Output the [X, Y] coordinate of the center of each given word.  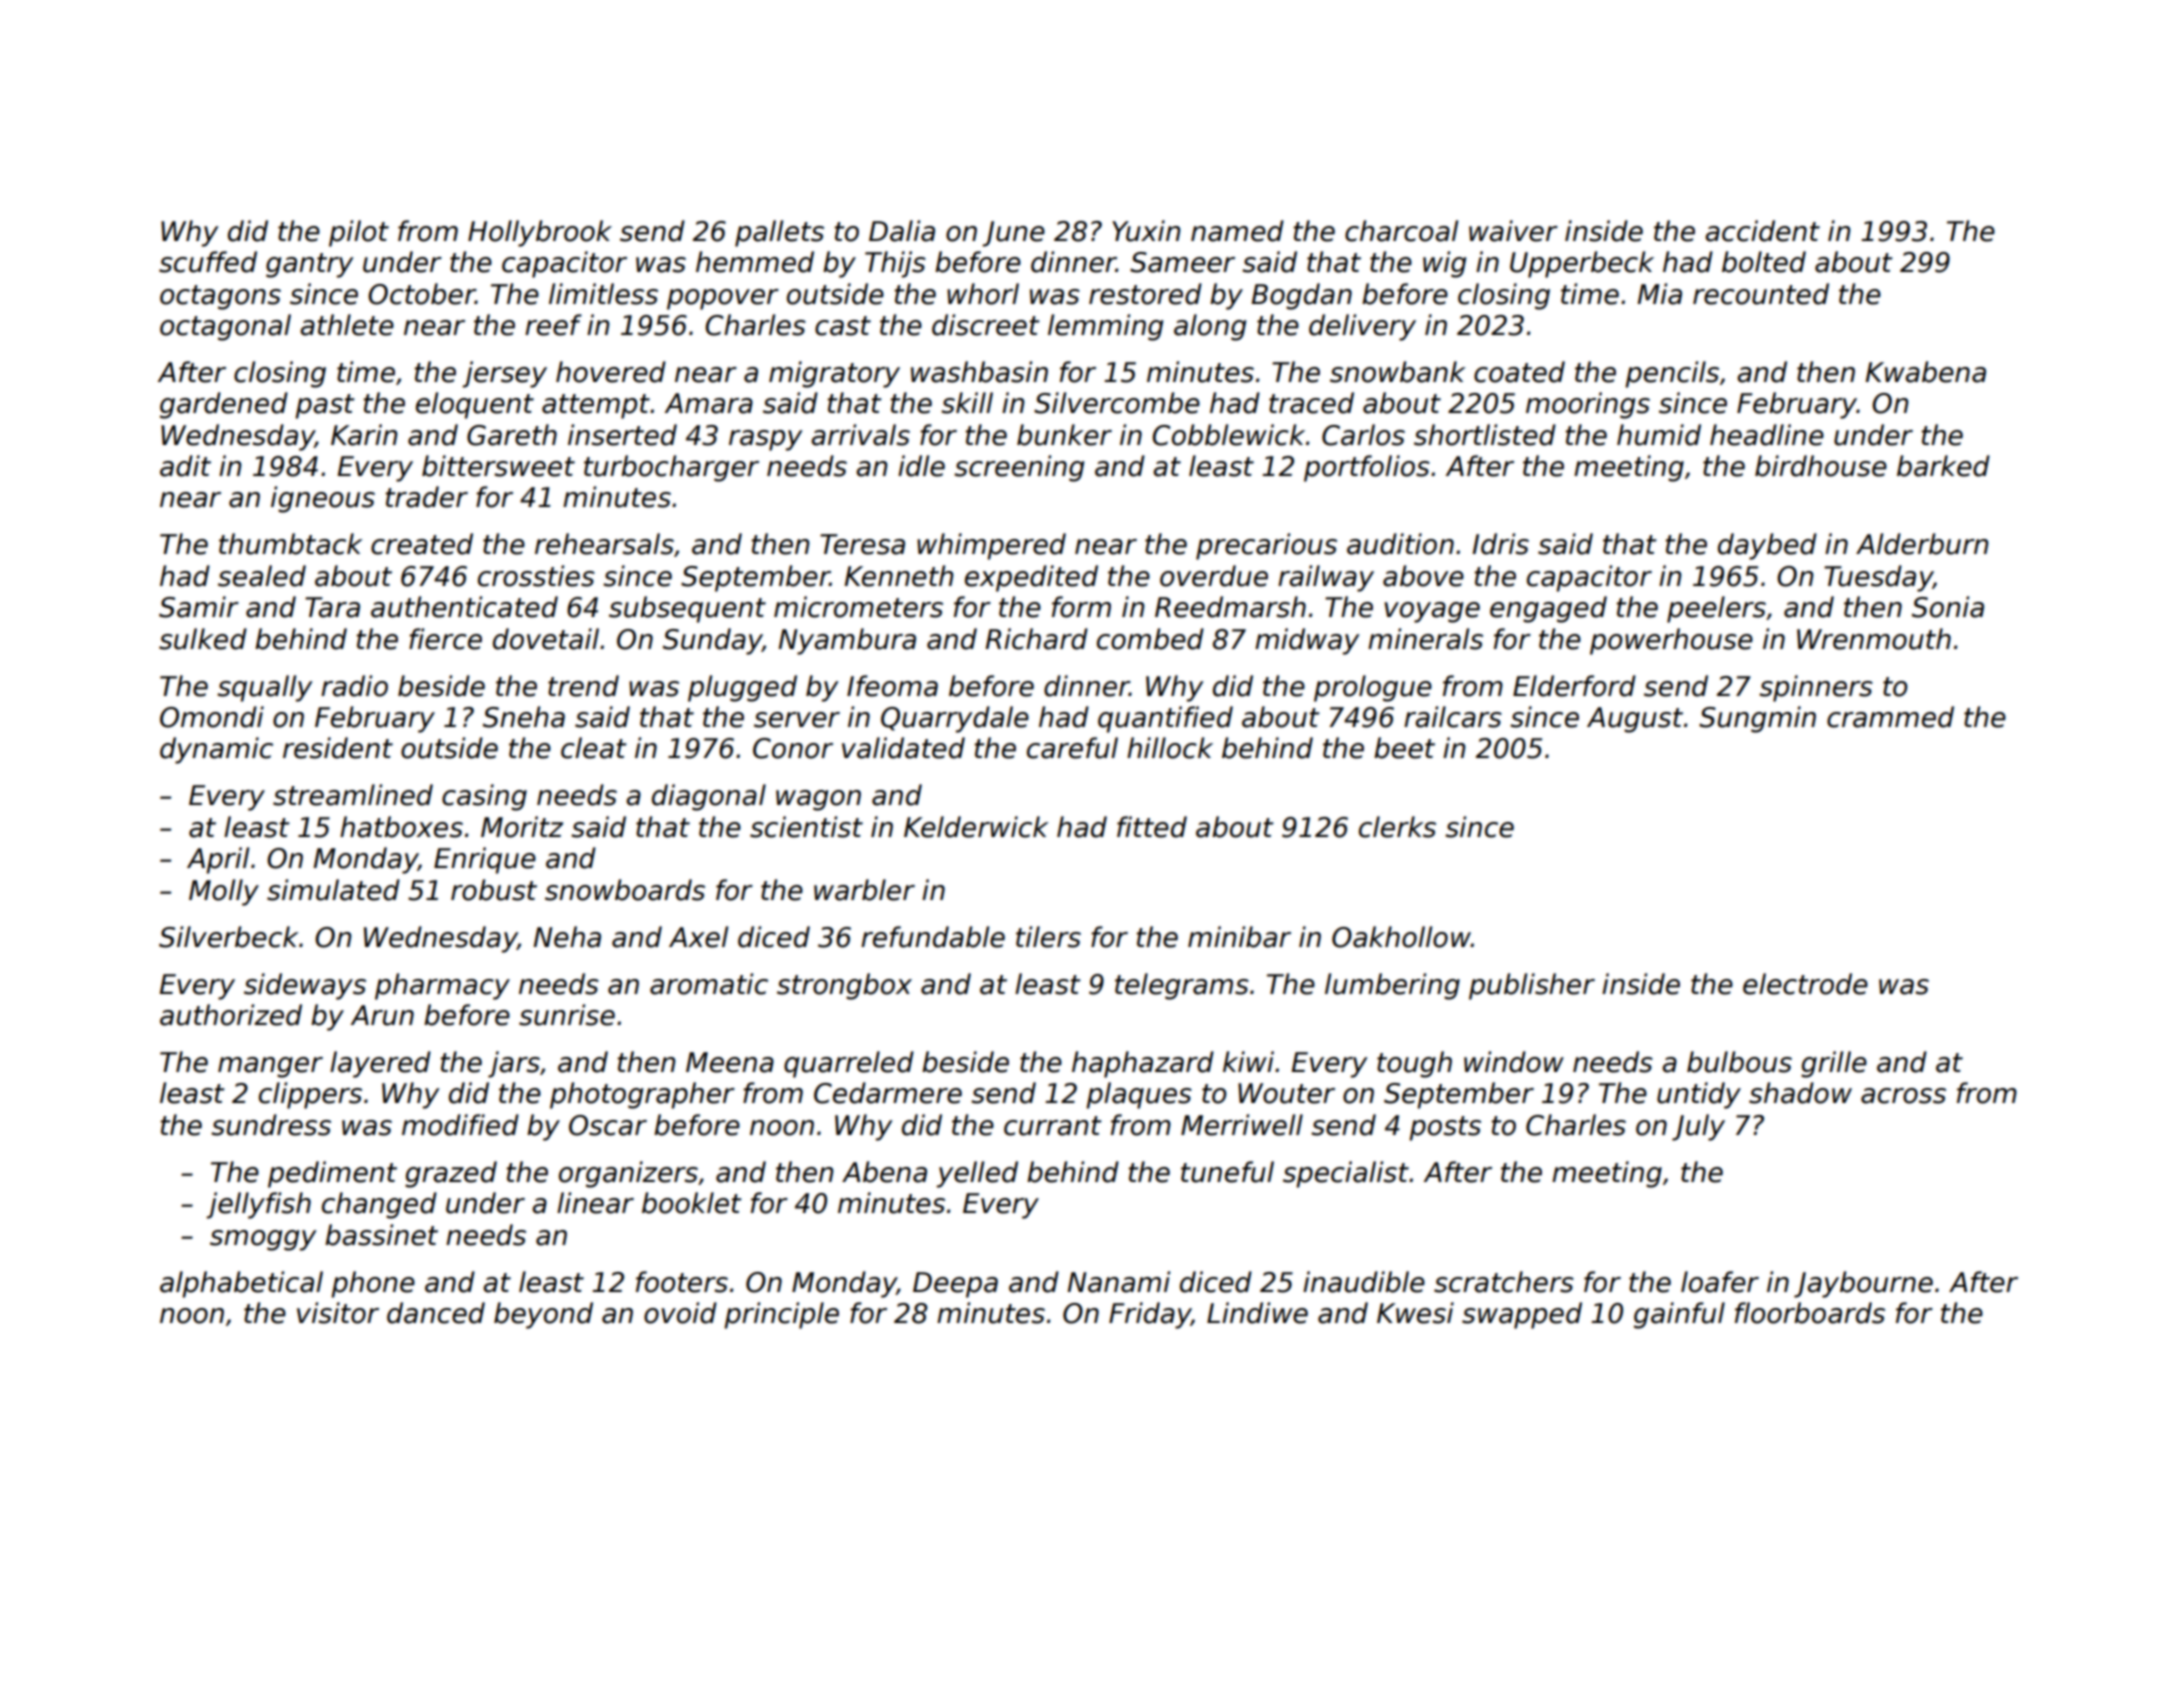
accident [1762, 231]
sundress [271, 1125]
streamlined [353, 795]
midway [1307, 641]
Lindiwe [1257, 1313]
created [422, 544]
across [1903, 1096]
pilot [359, 233]
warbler [864, 890]
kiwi [1248, 1061]
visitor [338, 1313]
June [1013, 234]
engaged [1548, 609]
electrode [1805, 984]
